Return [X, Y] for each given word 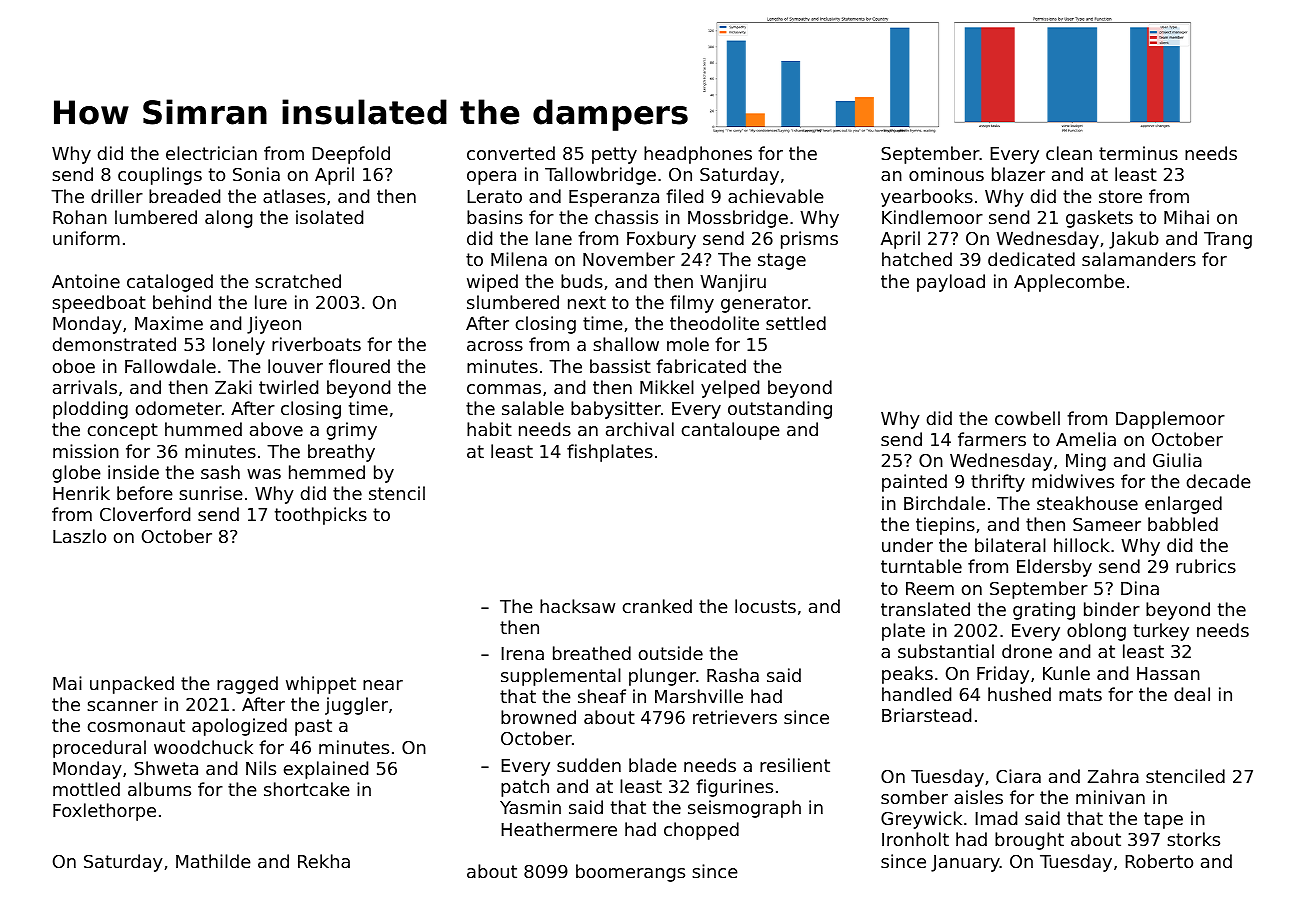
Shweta [166, 768]
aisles [978, 797]
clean [1069, 153]
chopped [701, 831]
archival [640, 429]
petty [614, 155]
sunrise [211, 493]
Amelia [1086, 439]
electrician [211, 153]
